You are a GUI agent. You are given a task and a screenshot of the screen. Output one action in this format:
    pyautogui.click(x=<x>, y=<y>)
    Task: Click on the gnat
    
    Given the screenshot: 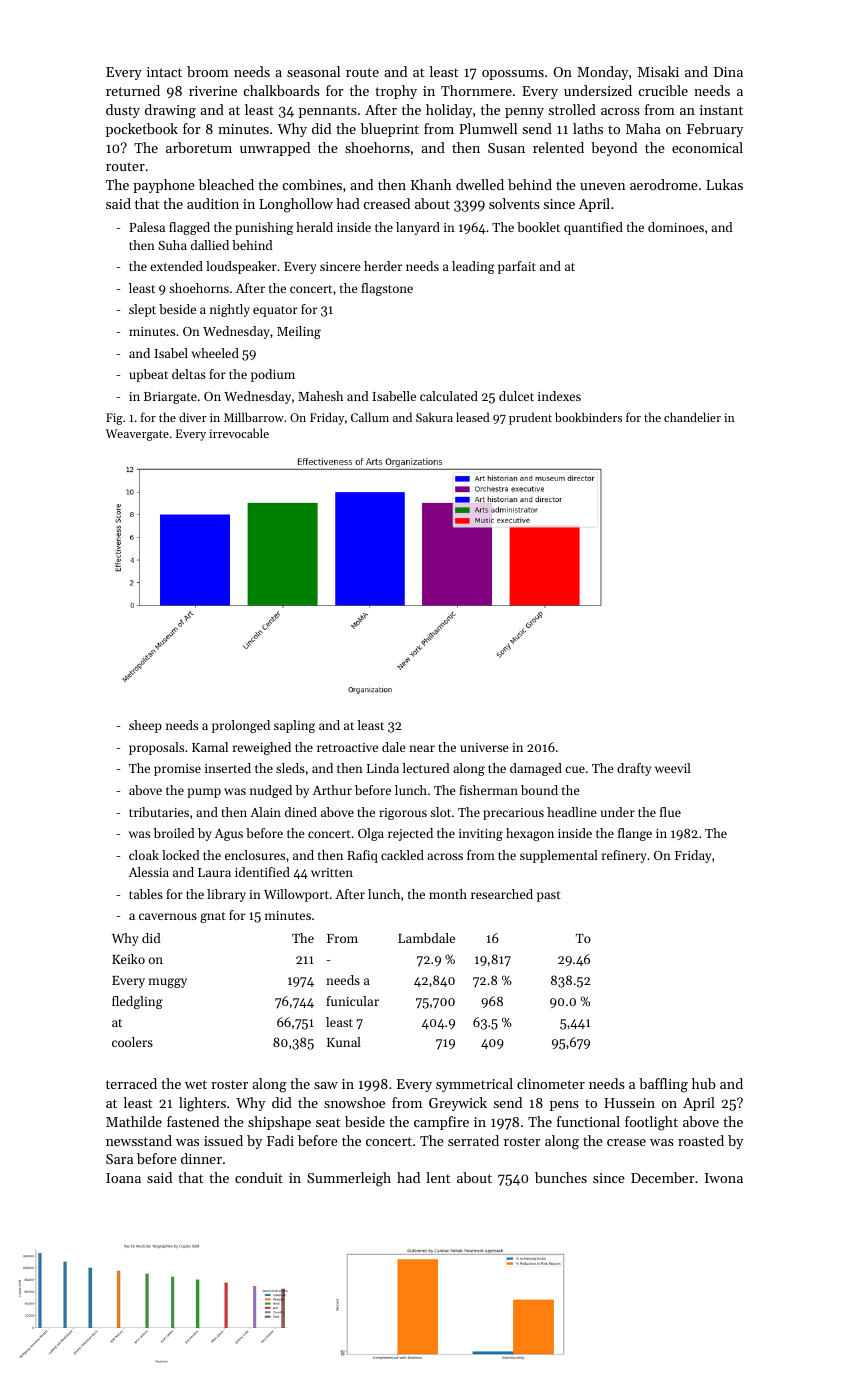 What is the action you would take?
    pyautogui.click(x=213, y=917)
